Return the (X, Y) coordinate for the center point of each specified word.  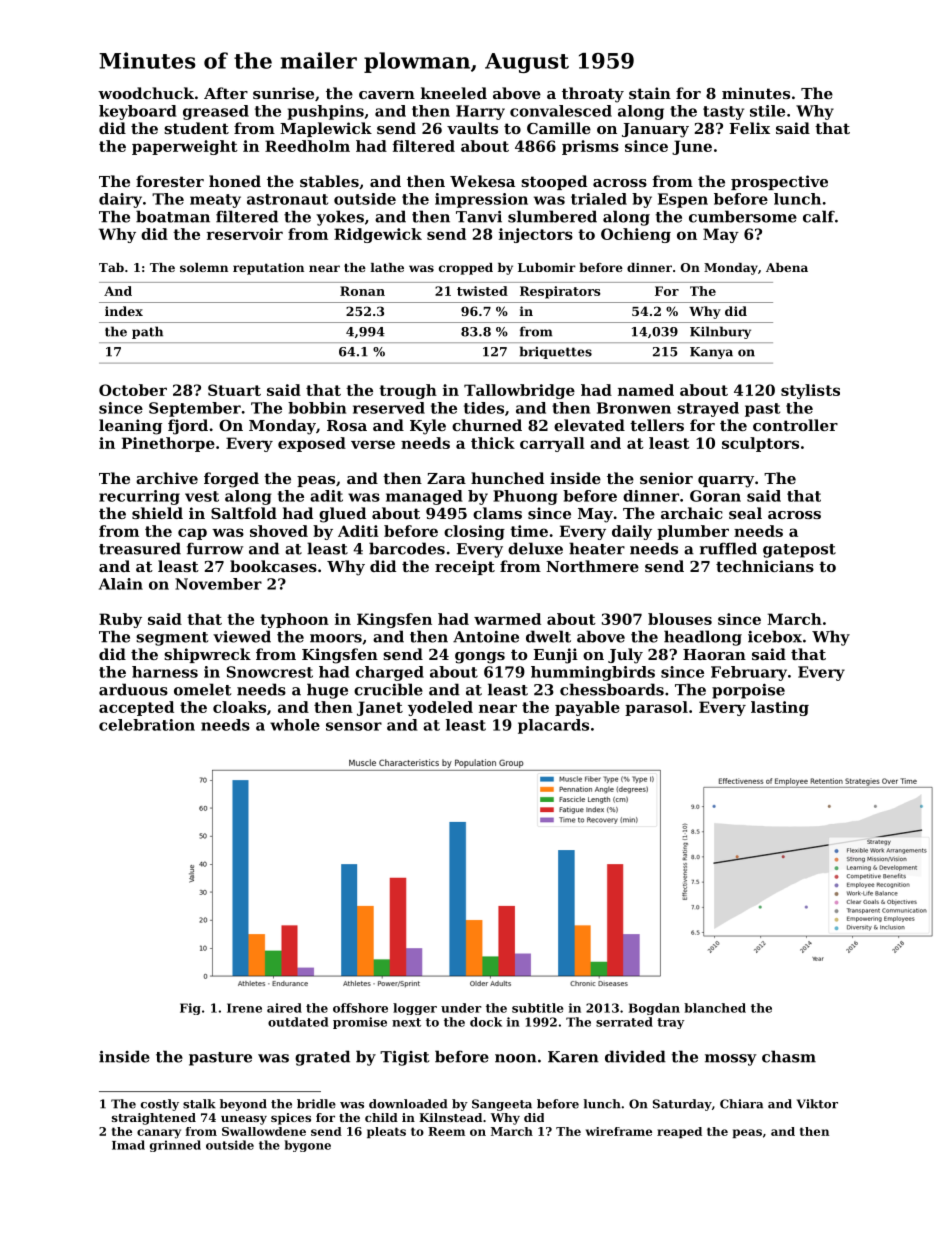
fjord (188, 427)
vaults (472, 128)
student (196, 128)
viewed (242, 636)
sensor (354, 726)
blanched (715, 1008)
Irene (244, 1008)
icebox (775, 636)
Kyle (428, 427)
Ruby (120, 620)
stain (650, 93)
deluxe (535, 548)
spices (291, 1119)
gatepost (799, 551)
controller (795, 425)
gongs (480, 658)
